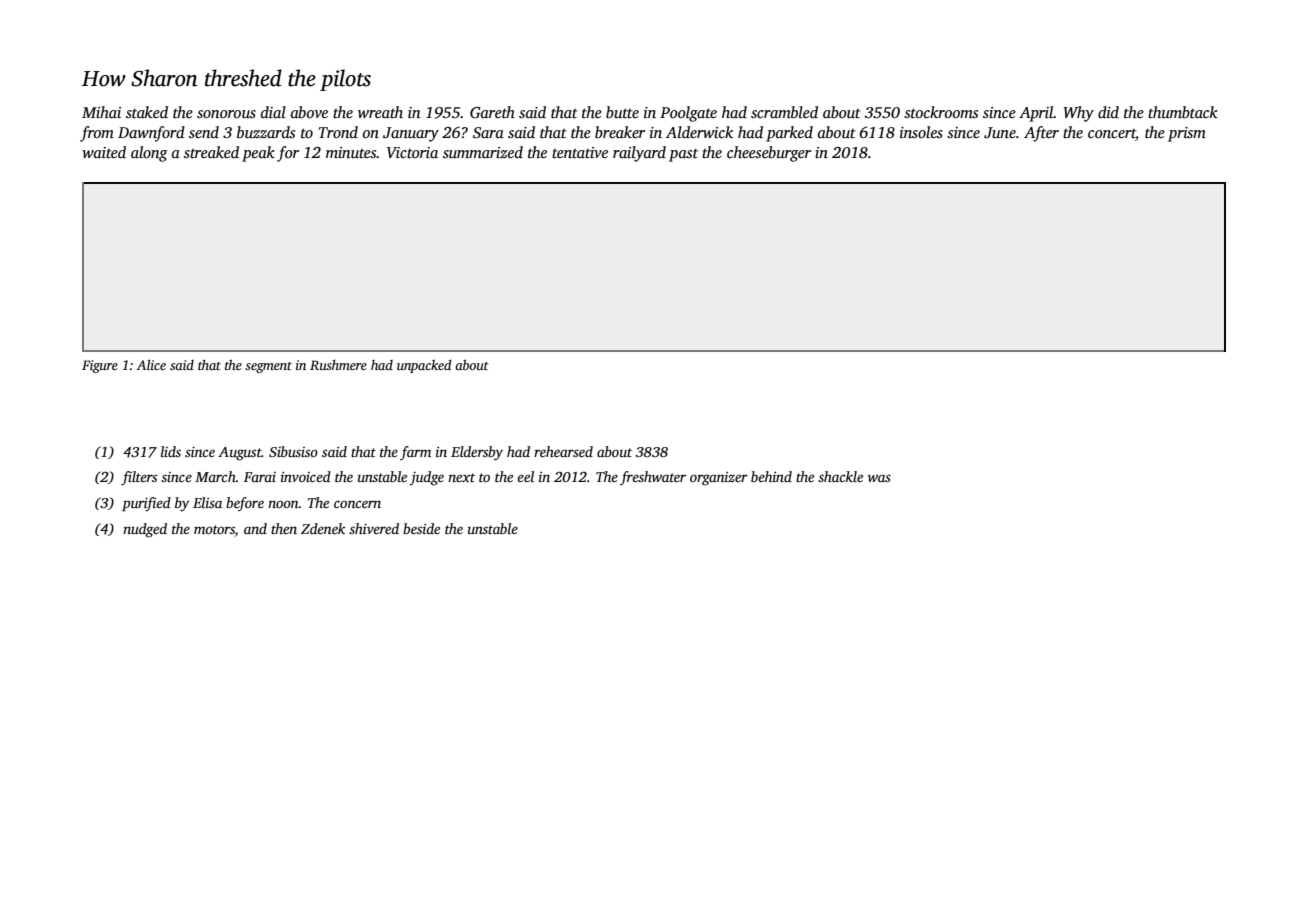 This screenshot has height=924, width=1308. Describe the element at coordinates (483, 152) in the screenshot. I see `summarized` at that location.
